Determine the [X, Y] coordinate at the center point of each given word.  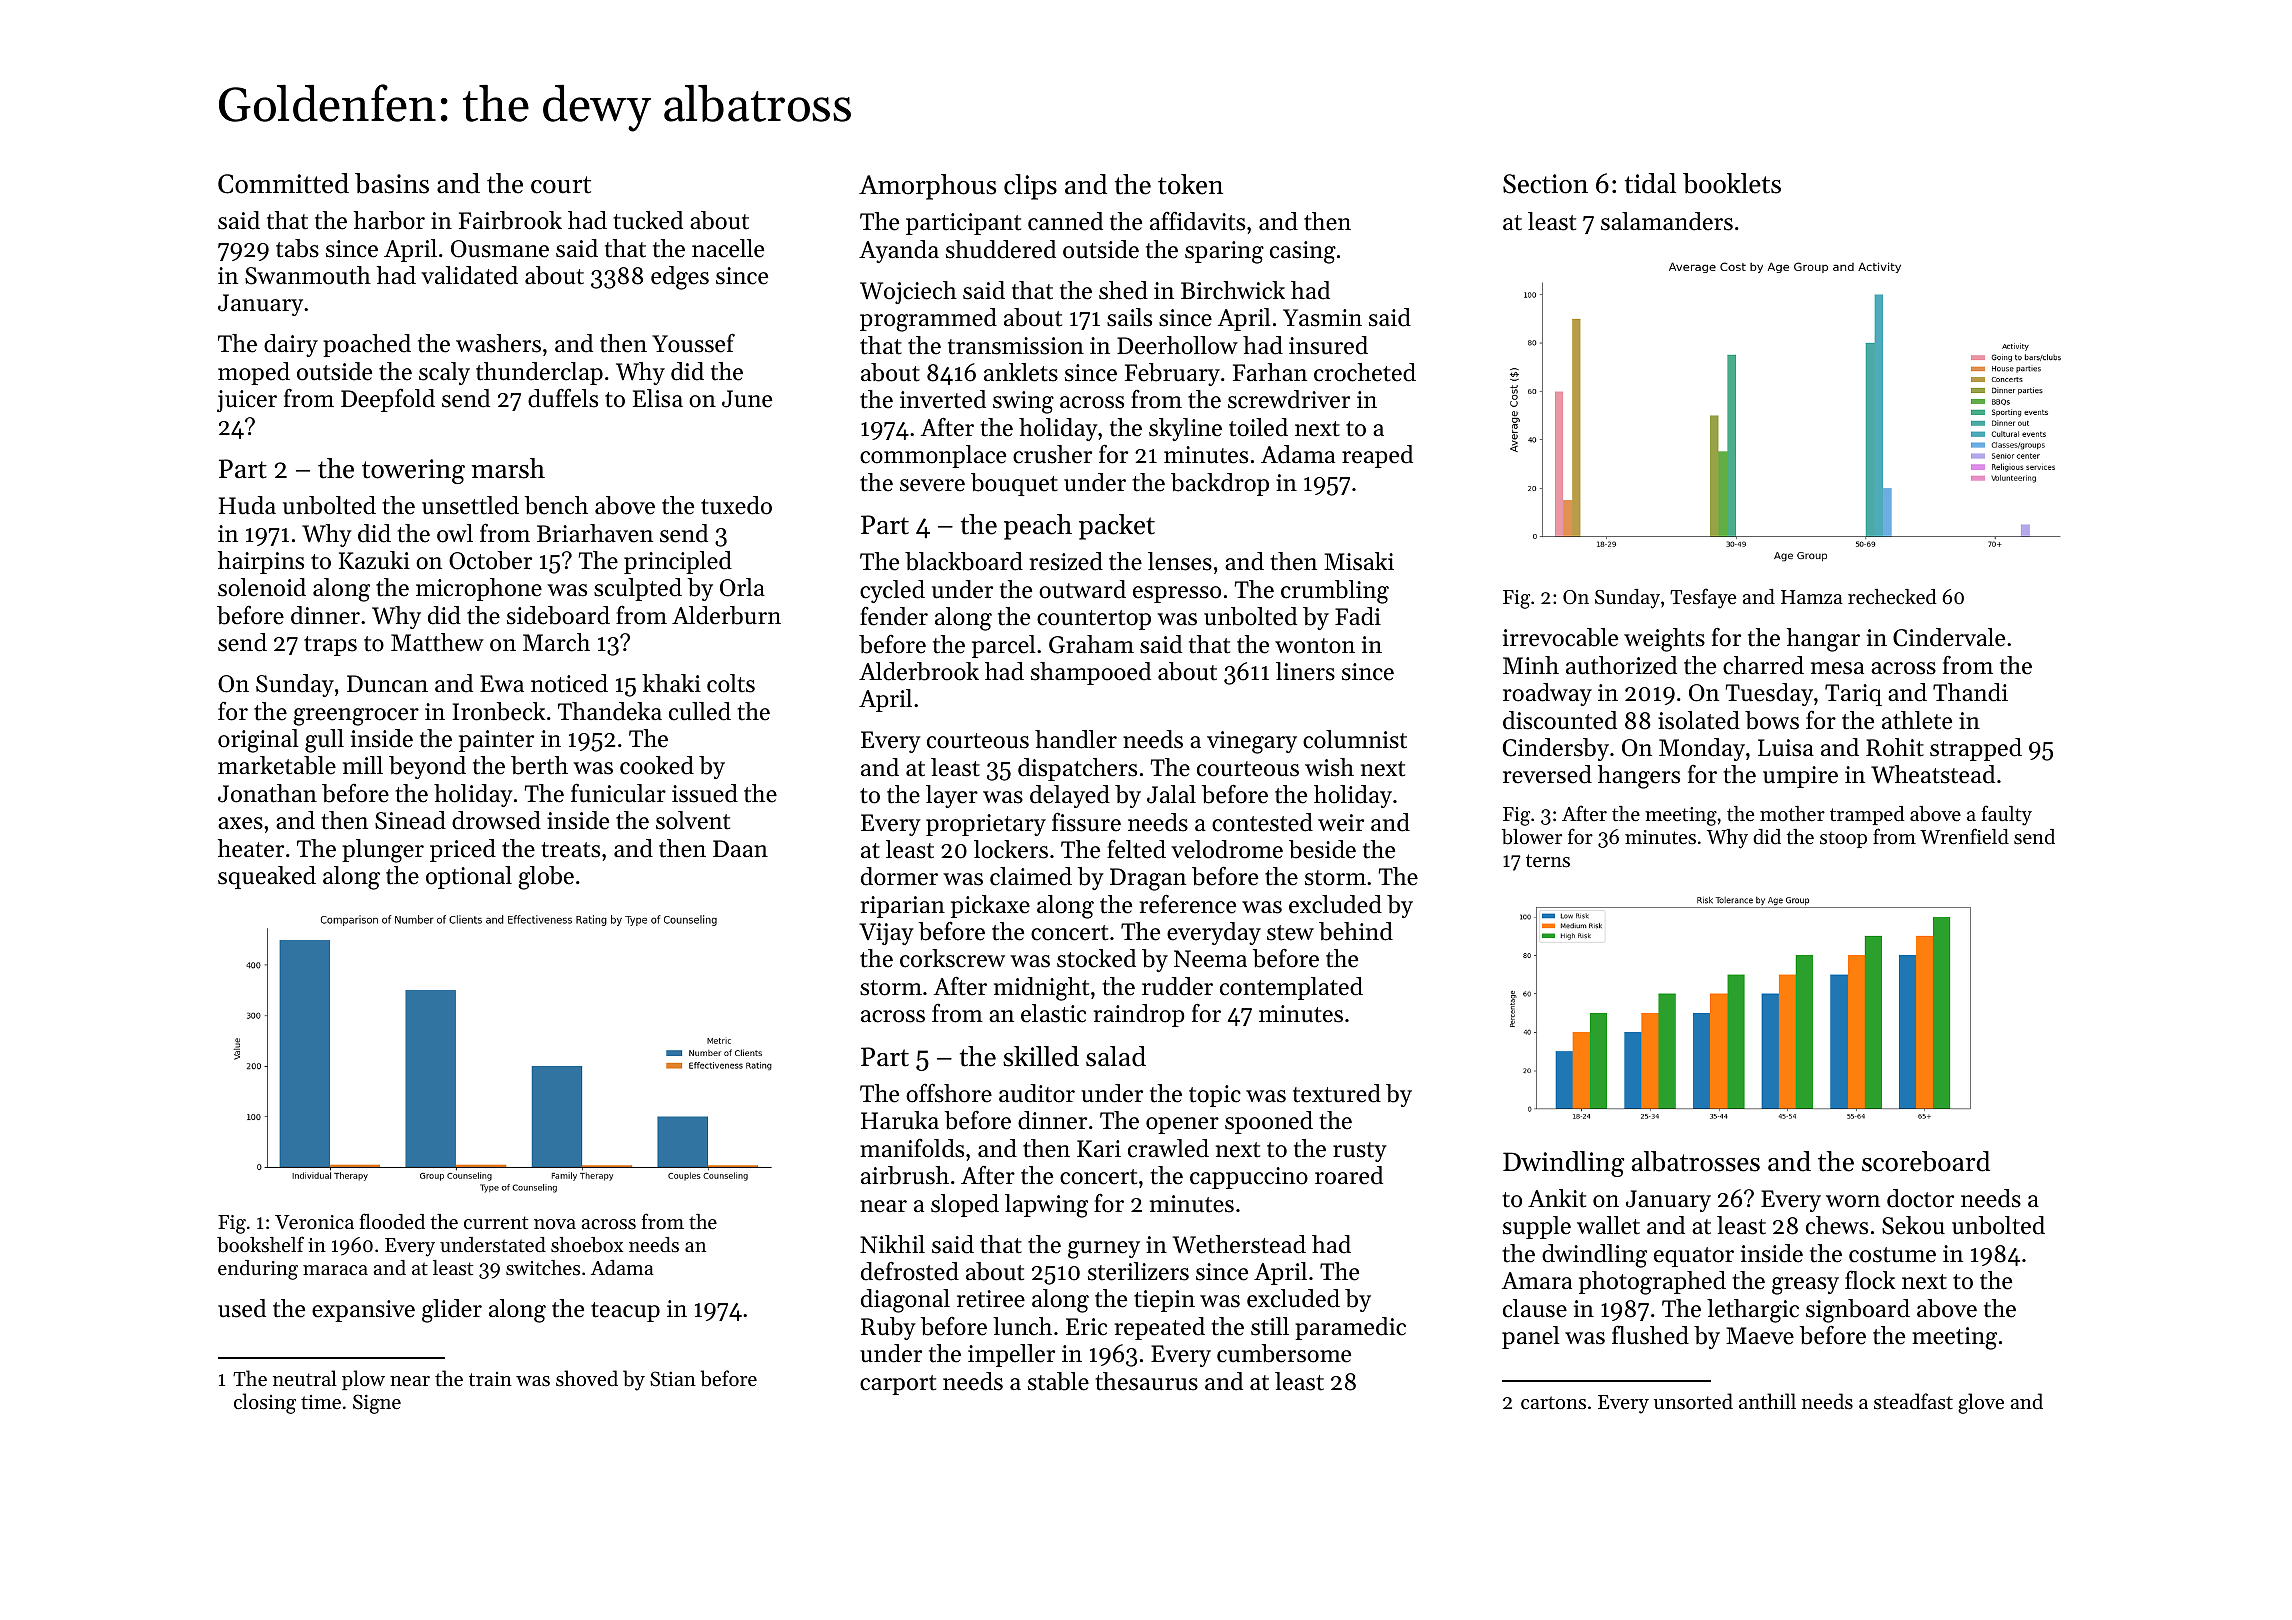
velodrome [1227, 849]
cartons [1553, 1403]
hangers [1639, 777]
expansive [363, 1311]
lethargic [1753, 1311]
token [1190, 184]
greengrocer [356, 717]
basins [392, 183]
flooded [392, 1221]
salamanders [1667, 221]
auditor [1037, 1093]
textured [1337, 1093]
